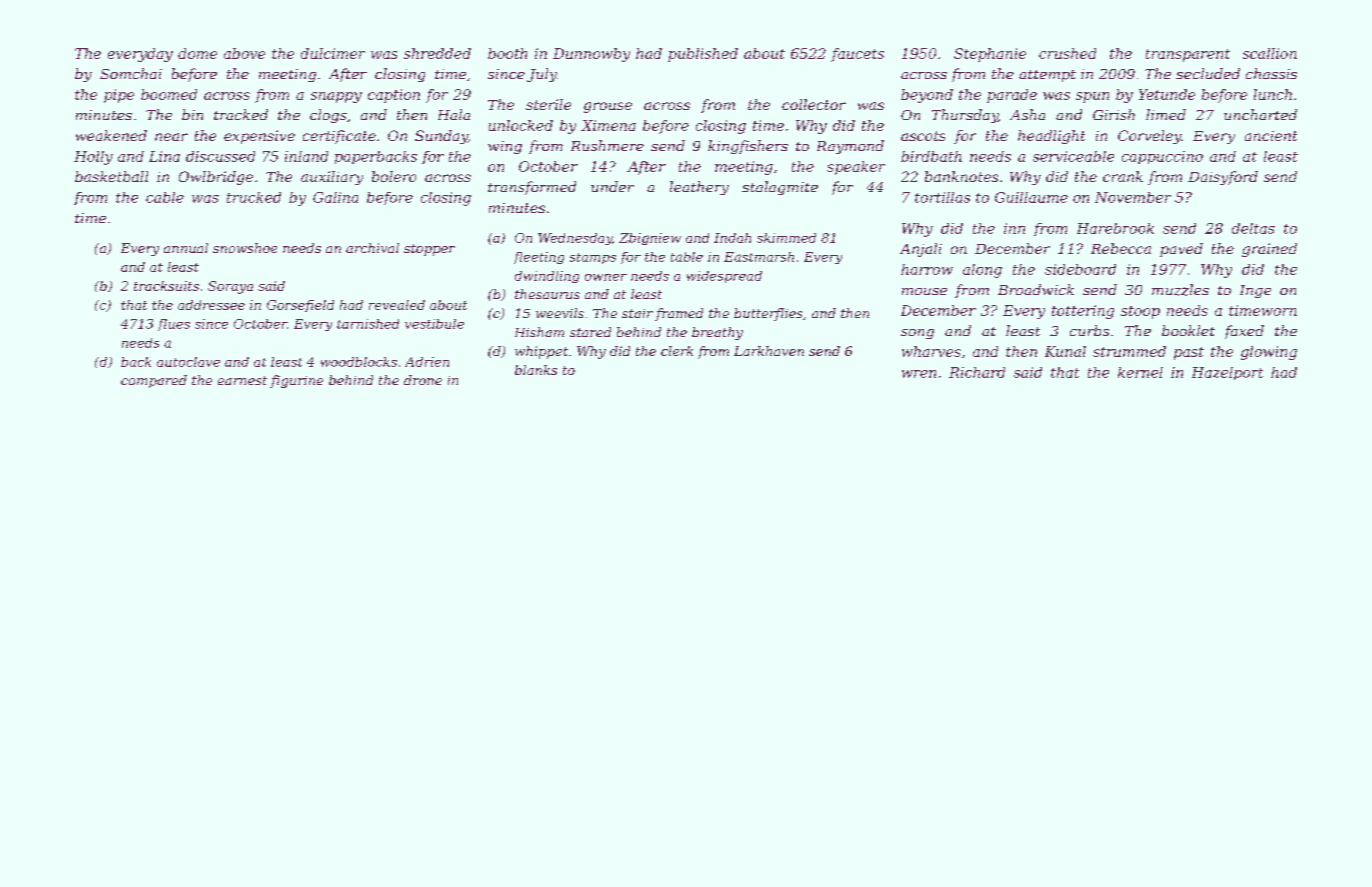 The image size is (1372, 887). What do you see at coordinates (300, 306) in the screenshot?
I see `Gorsefield` at bounding box center [300, 306].
